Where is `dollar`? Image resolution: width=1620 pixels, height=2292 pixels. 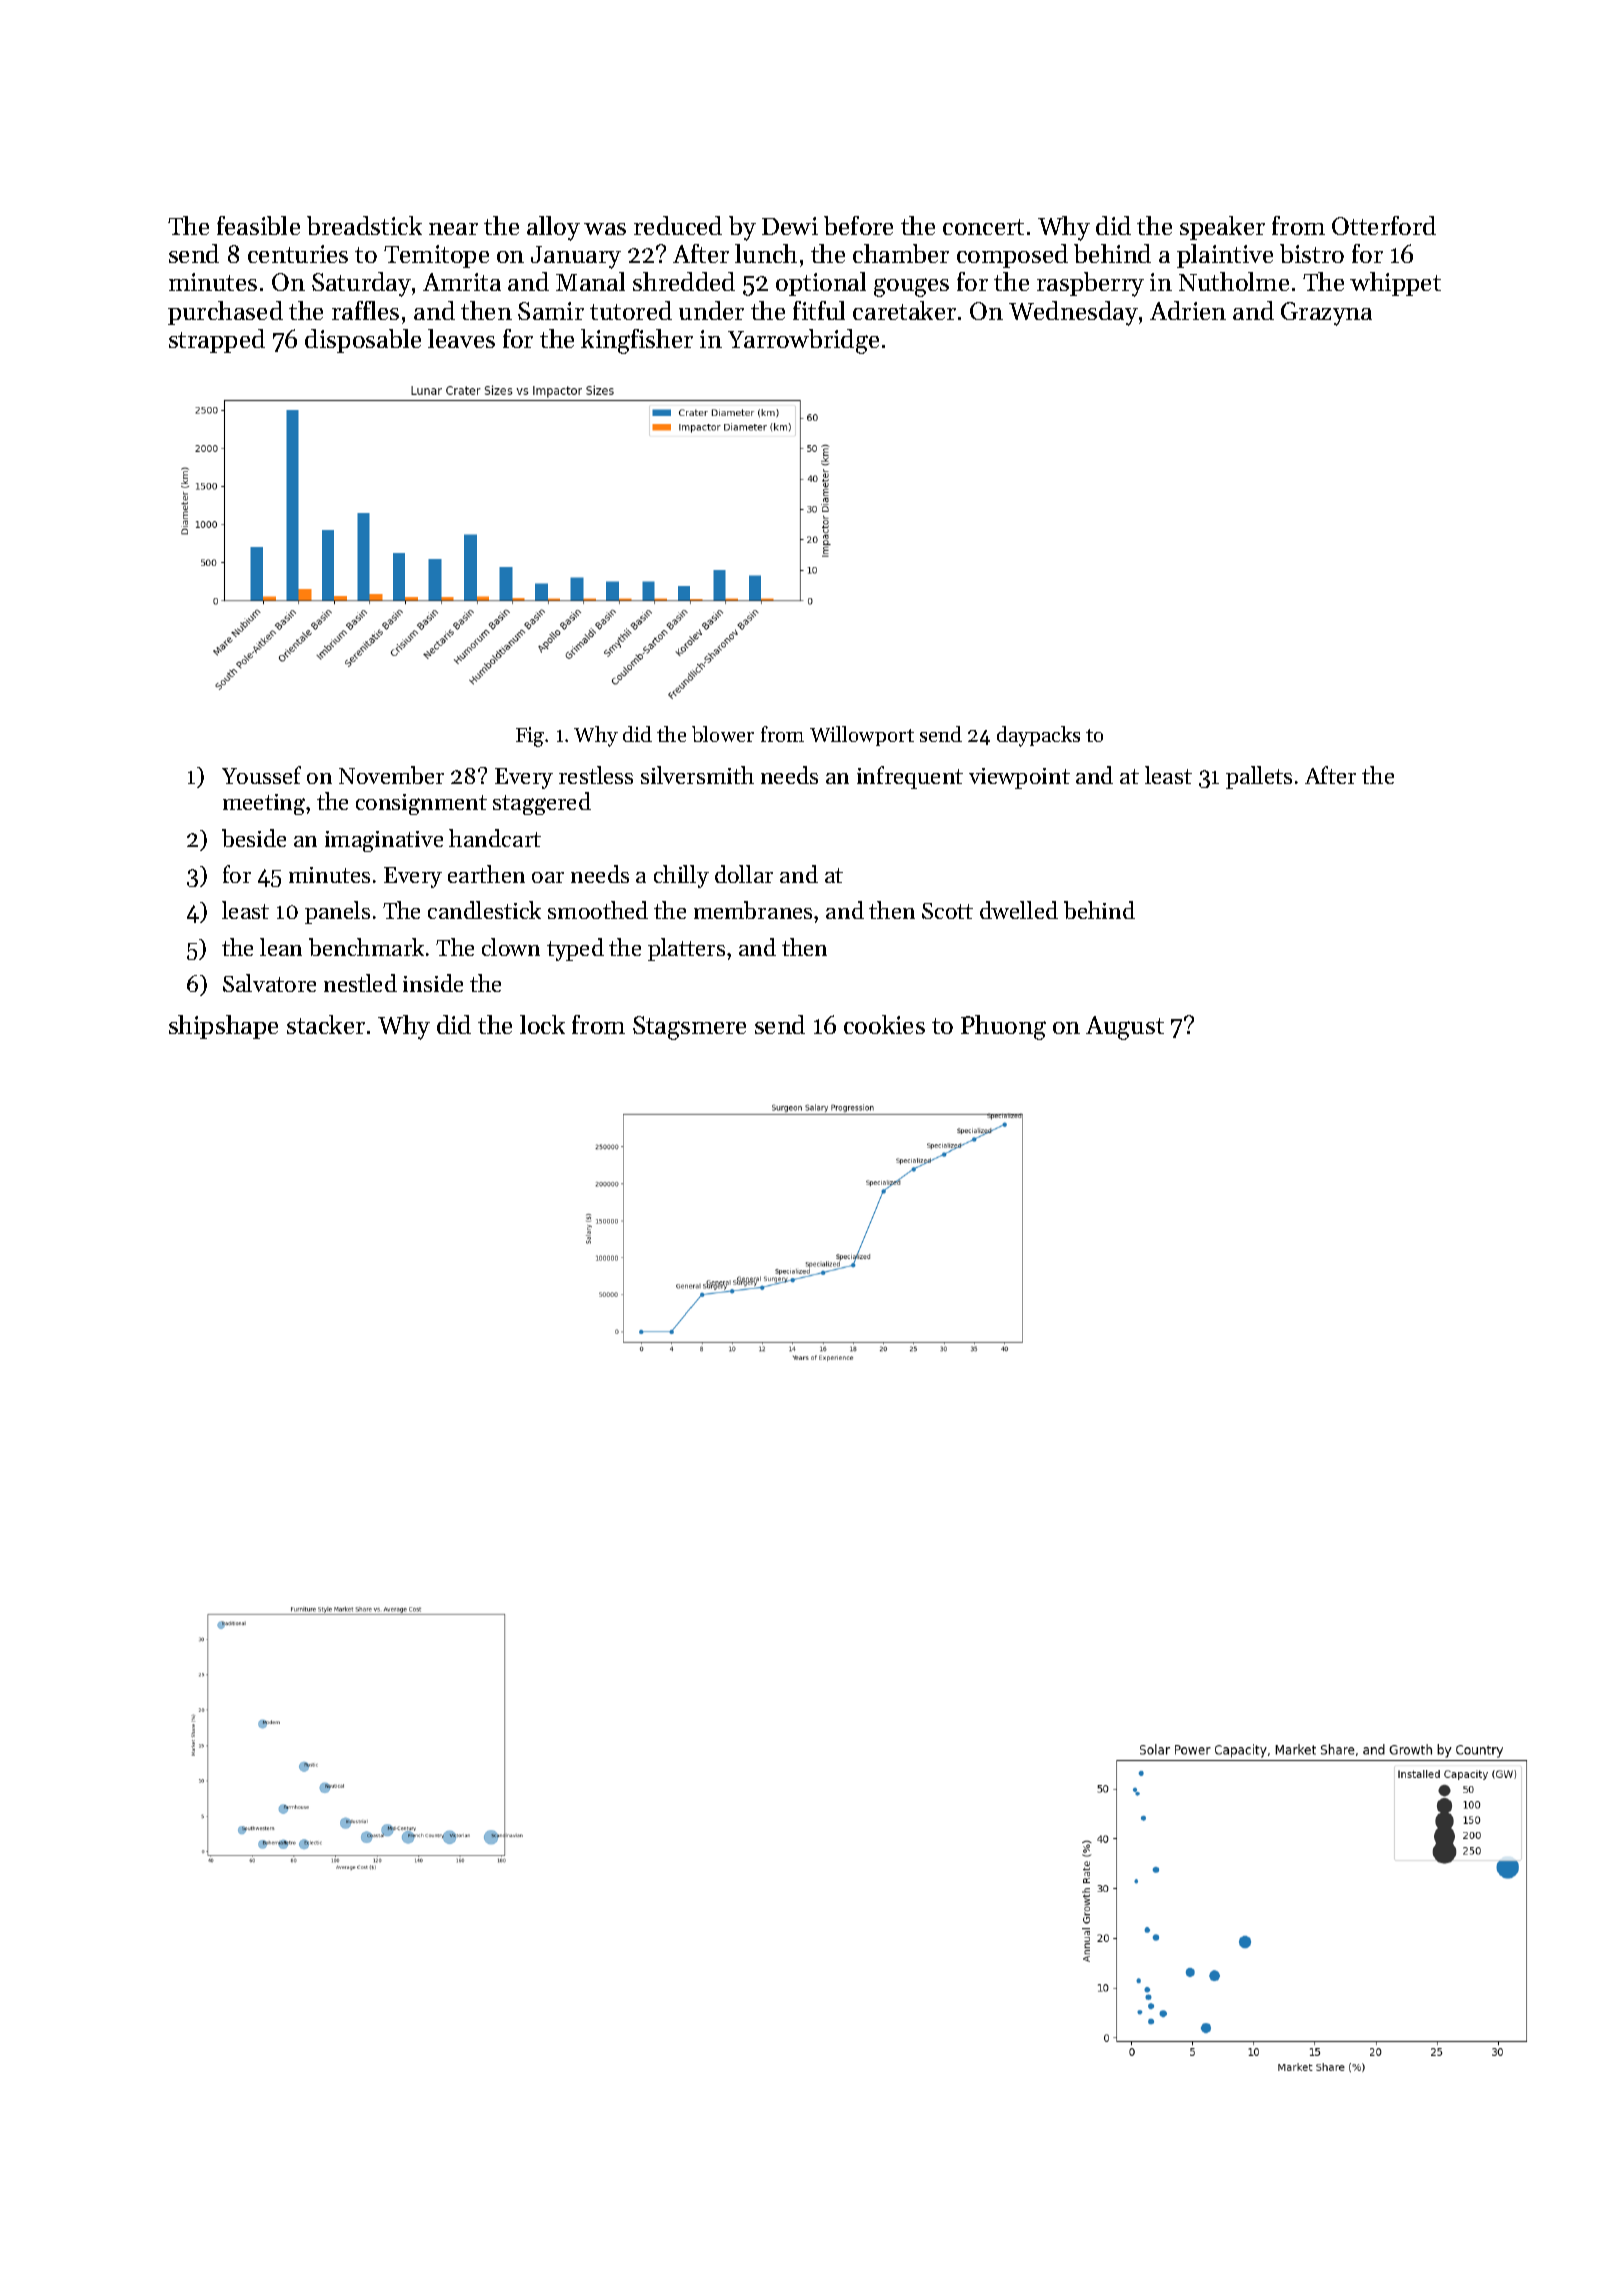 dollar is located at coordinates (744, 874).
